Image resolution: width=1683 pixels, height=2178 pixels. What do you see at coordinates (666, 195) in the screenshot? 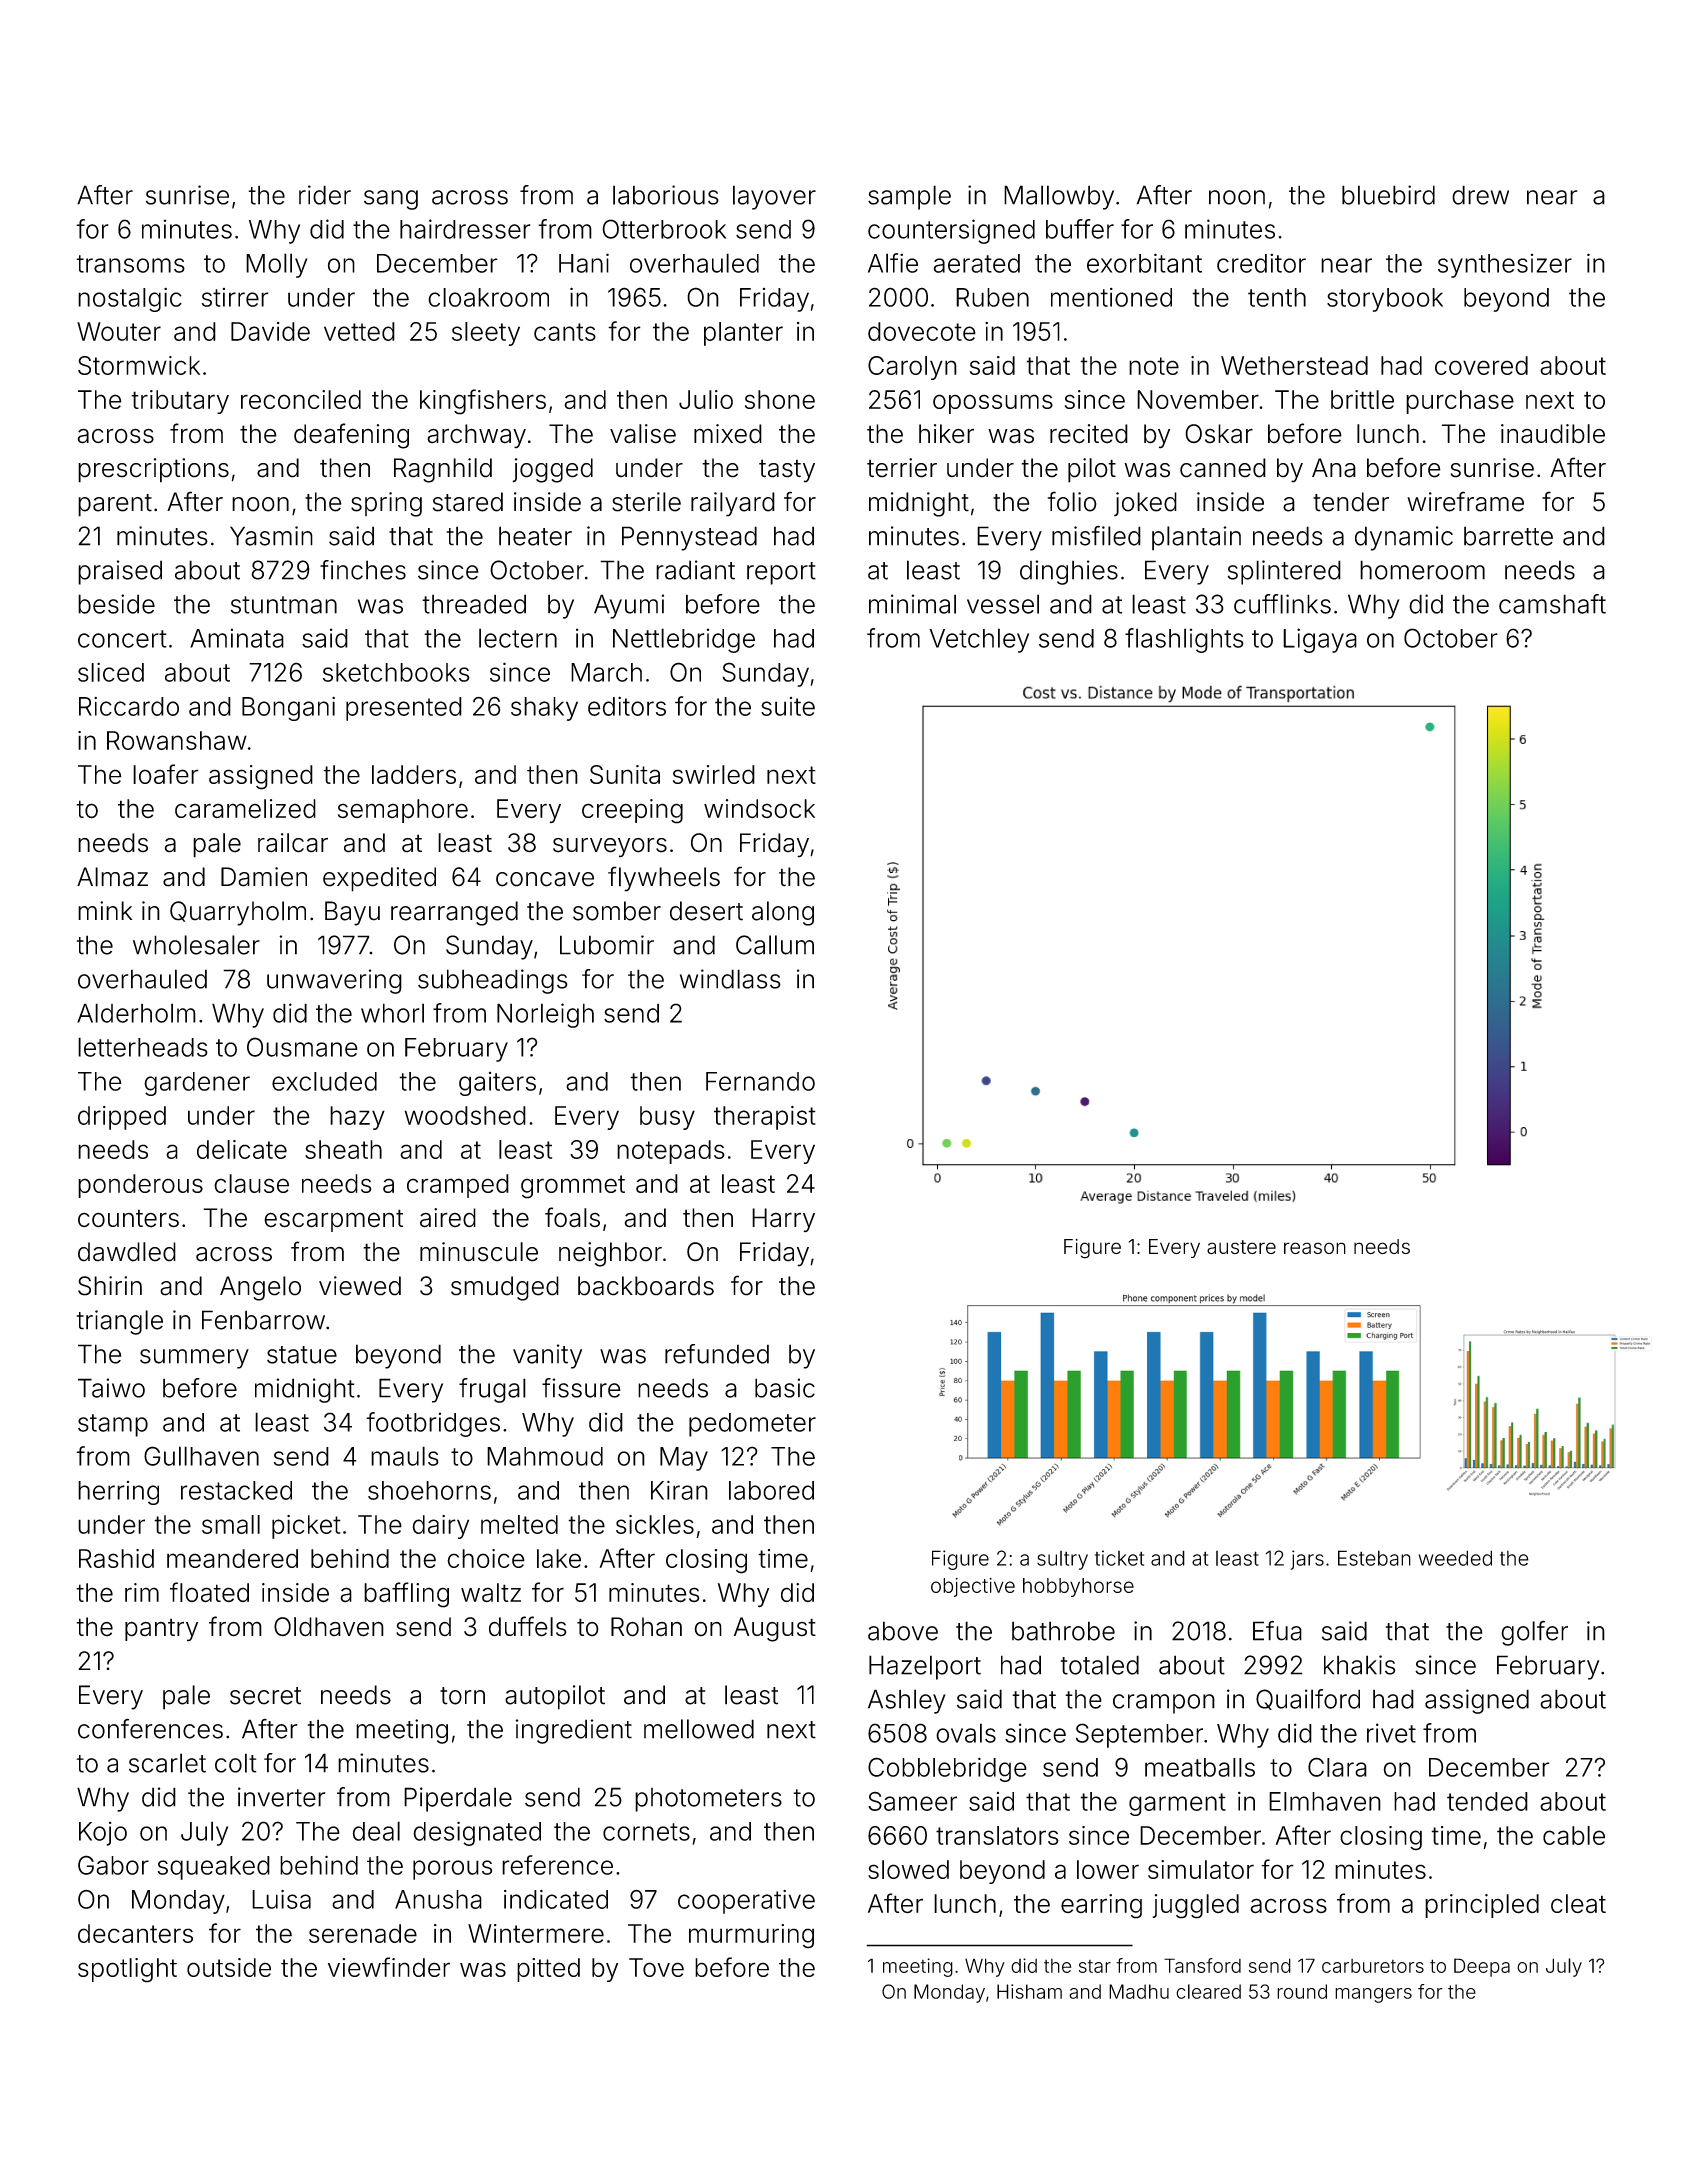
I see `laborious` at bounding box center [666, 195].
